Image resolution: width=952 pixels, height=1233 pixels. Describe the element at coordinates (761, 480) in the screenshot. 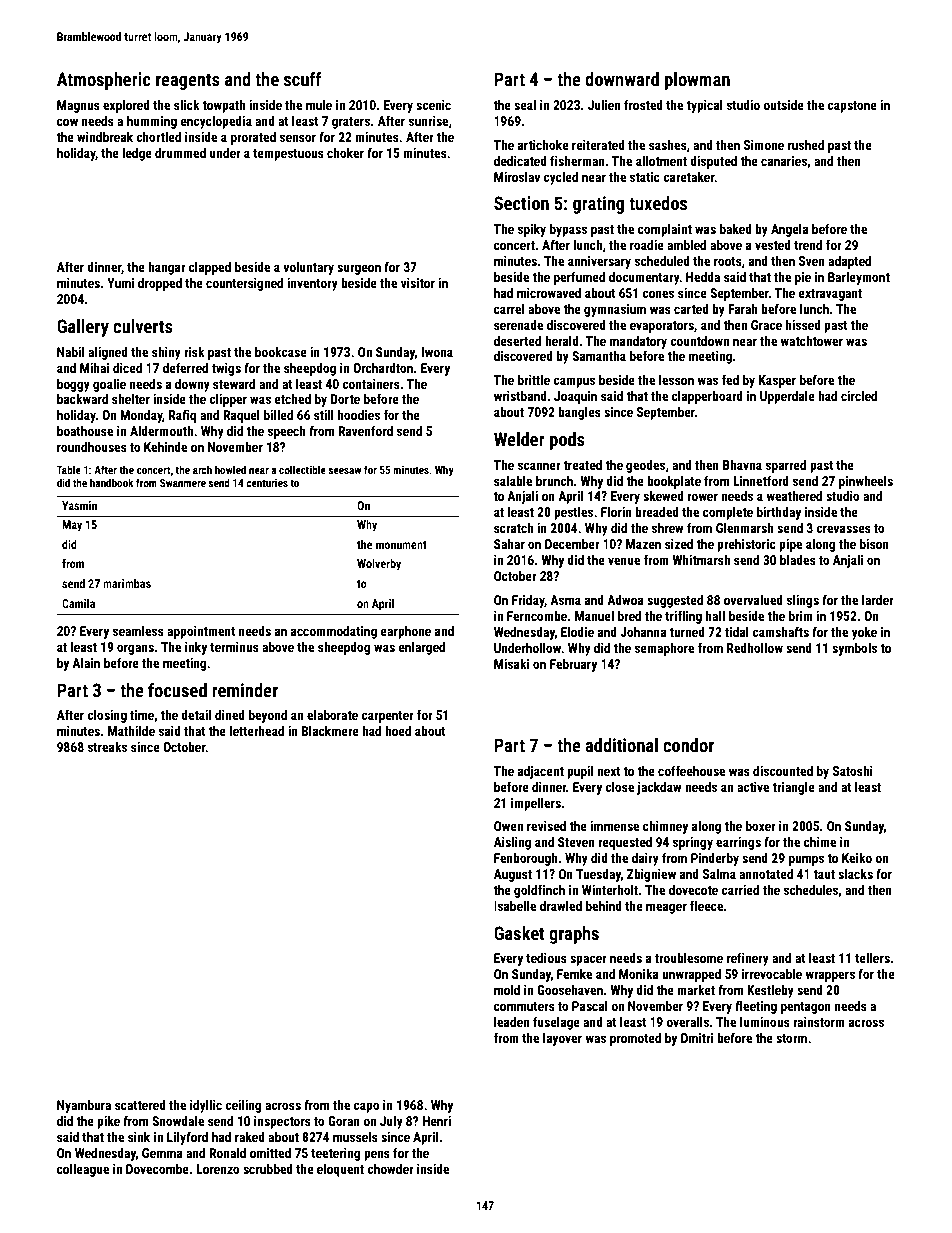

I see `Linnetford` at that location.
